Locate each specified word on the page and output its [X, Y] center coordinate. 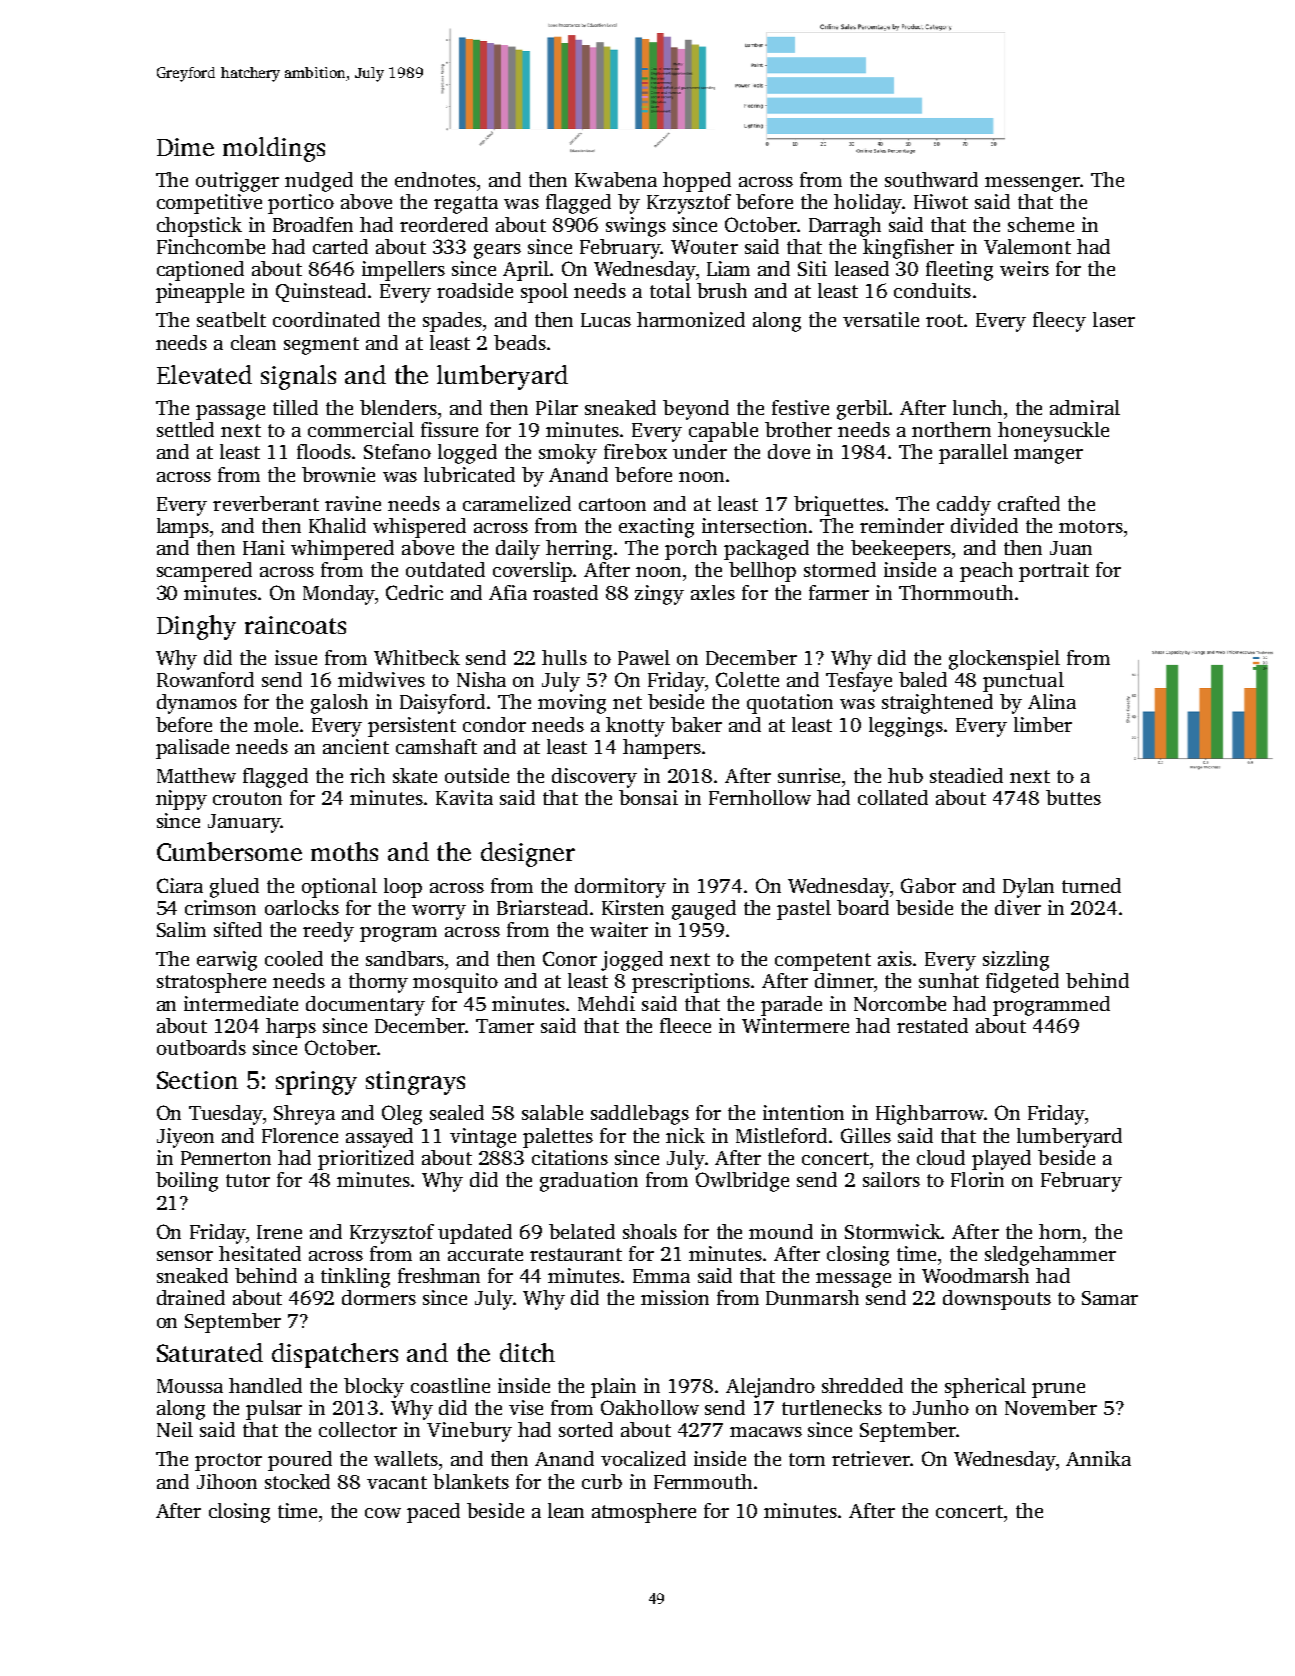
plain [613, 1388]
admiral [1085, 407]
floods [324, 451]
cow [383, 1513]
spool [544, 293]
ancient [356, 746]
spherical [985, 1388]
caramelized [517, 503]
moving [572, 704]
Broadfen [313, 224]
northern [951, 429]
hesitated [260, 1253]
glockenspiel [1004, 660]
